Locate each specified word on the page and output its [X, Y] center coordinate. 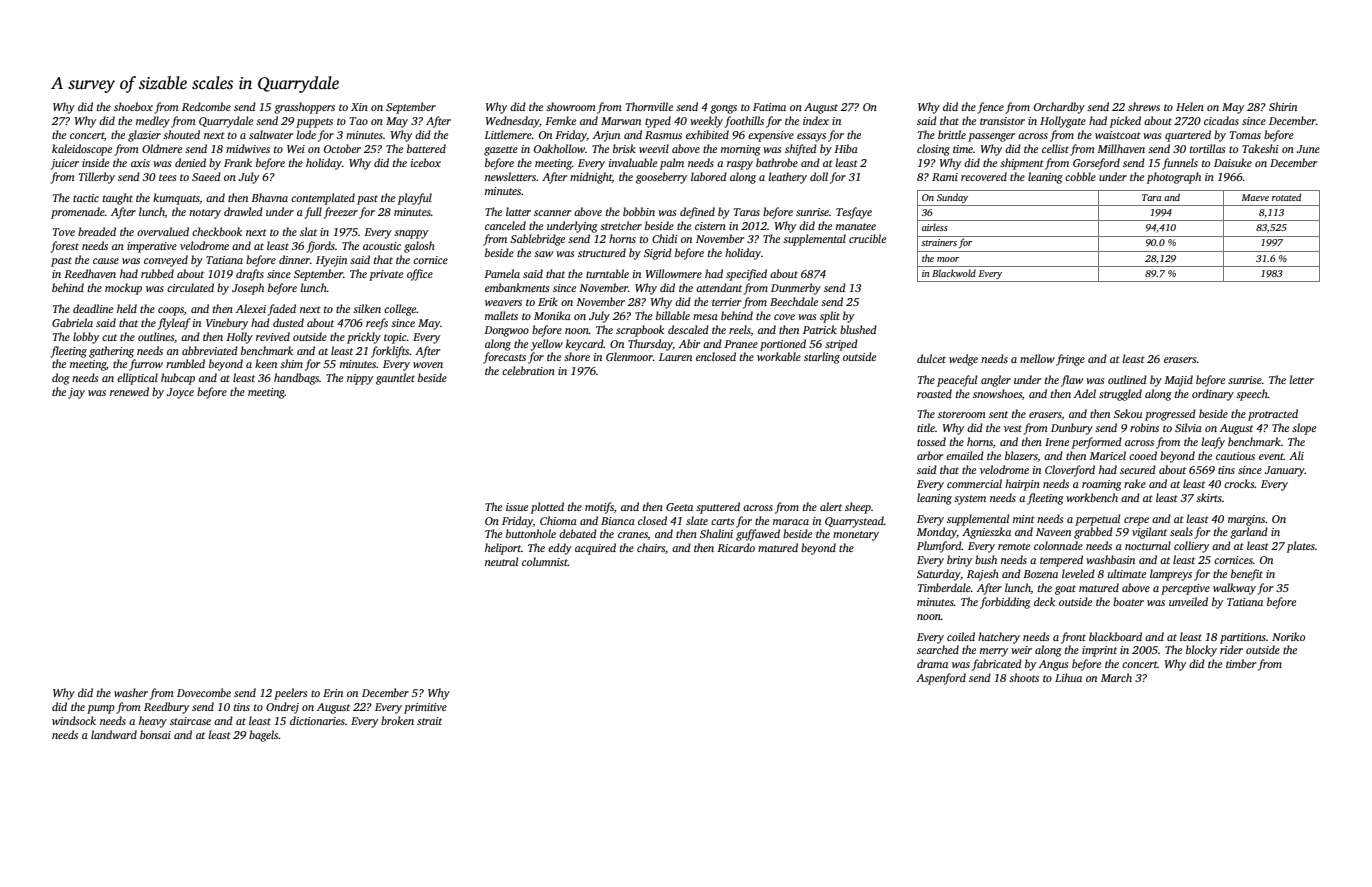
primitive [425, 708]
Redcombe [206, 106]
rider [1231, 649]
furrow [146, 365]
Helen [1190, 106]
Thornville [649, 106]
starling [822, 358]
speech [1252, 395]
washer [131, 692]
